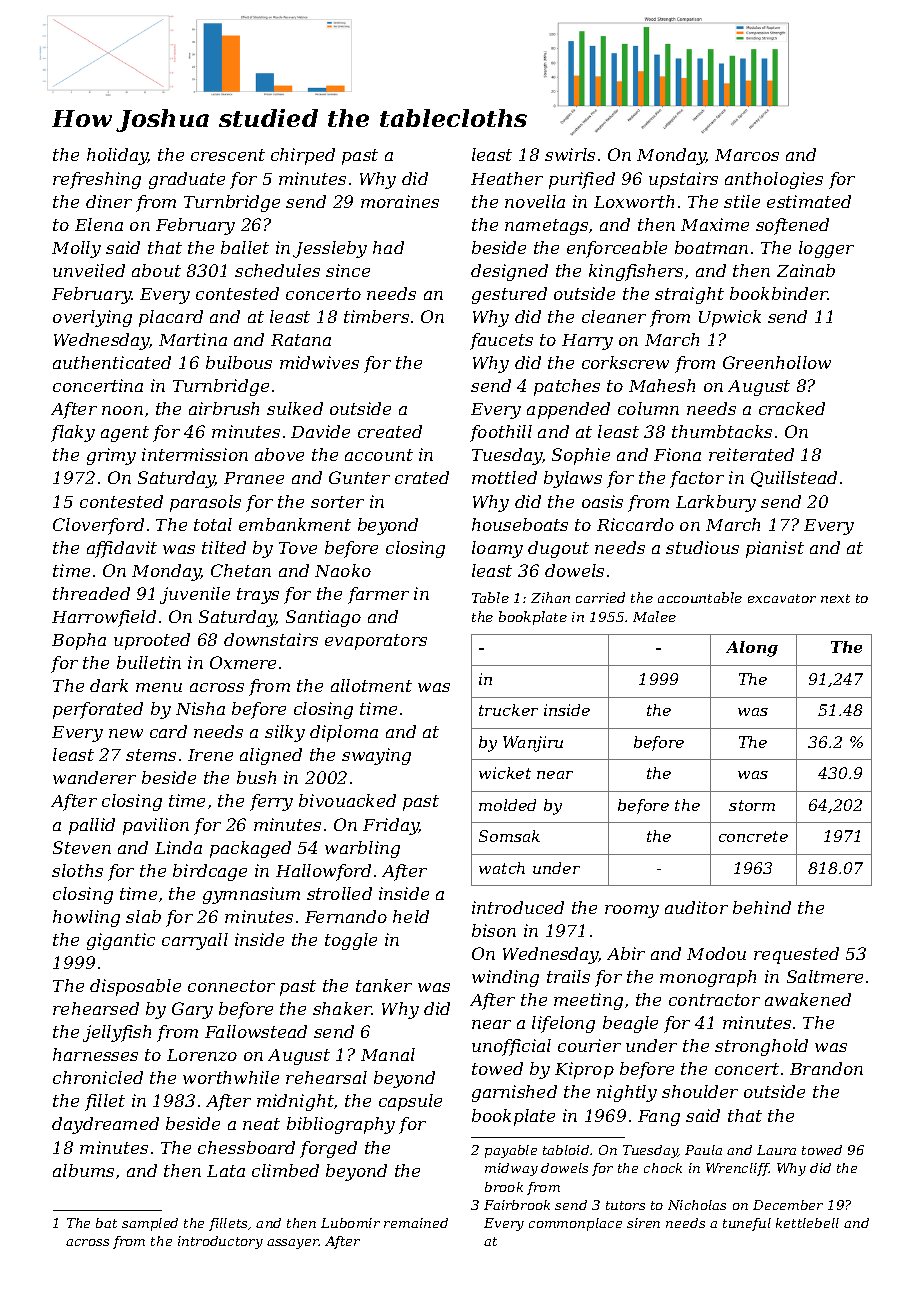  What do you see at coordinates (376, 756) in the screenshot?
I see `swaying` at bounding box center [376, 756].
